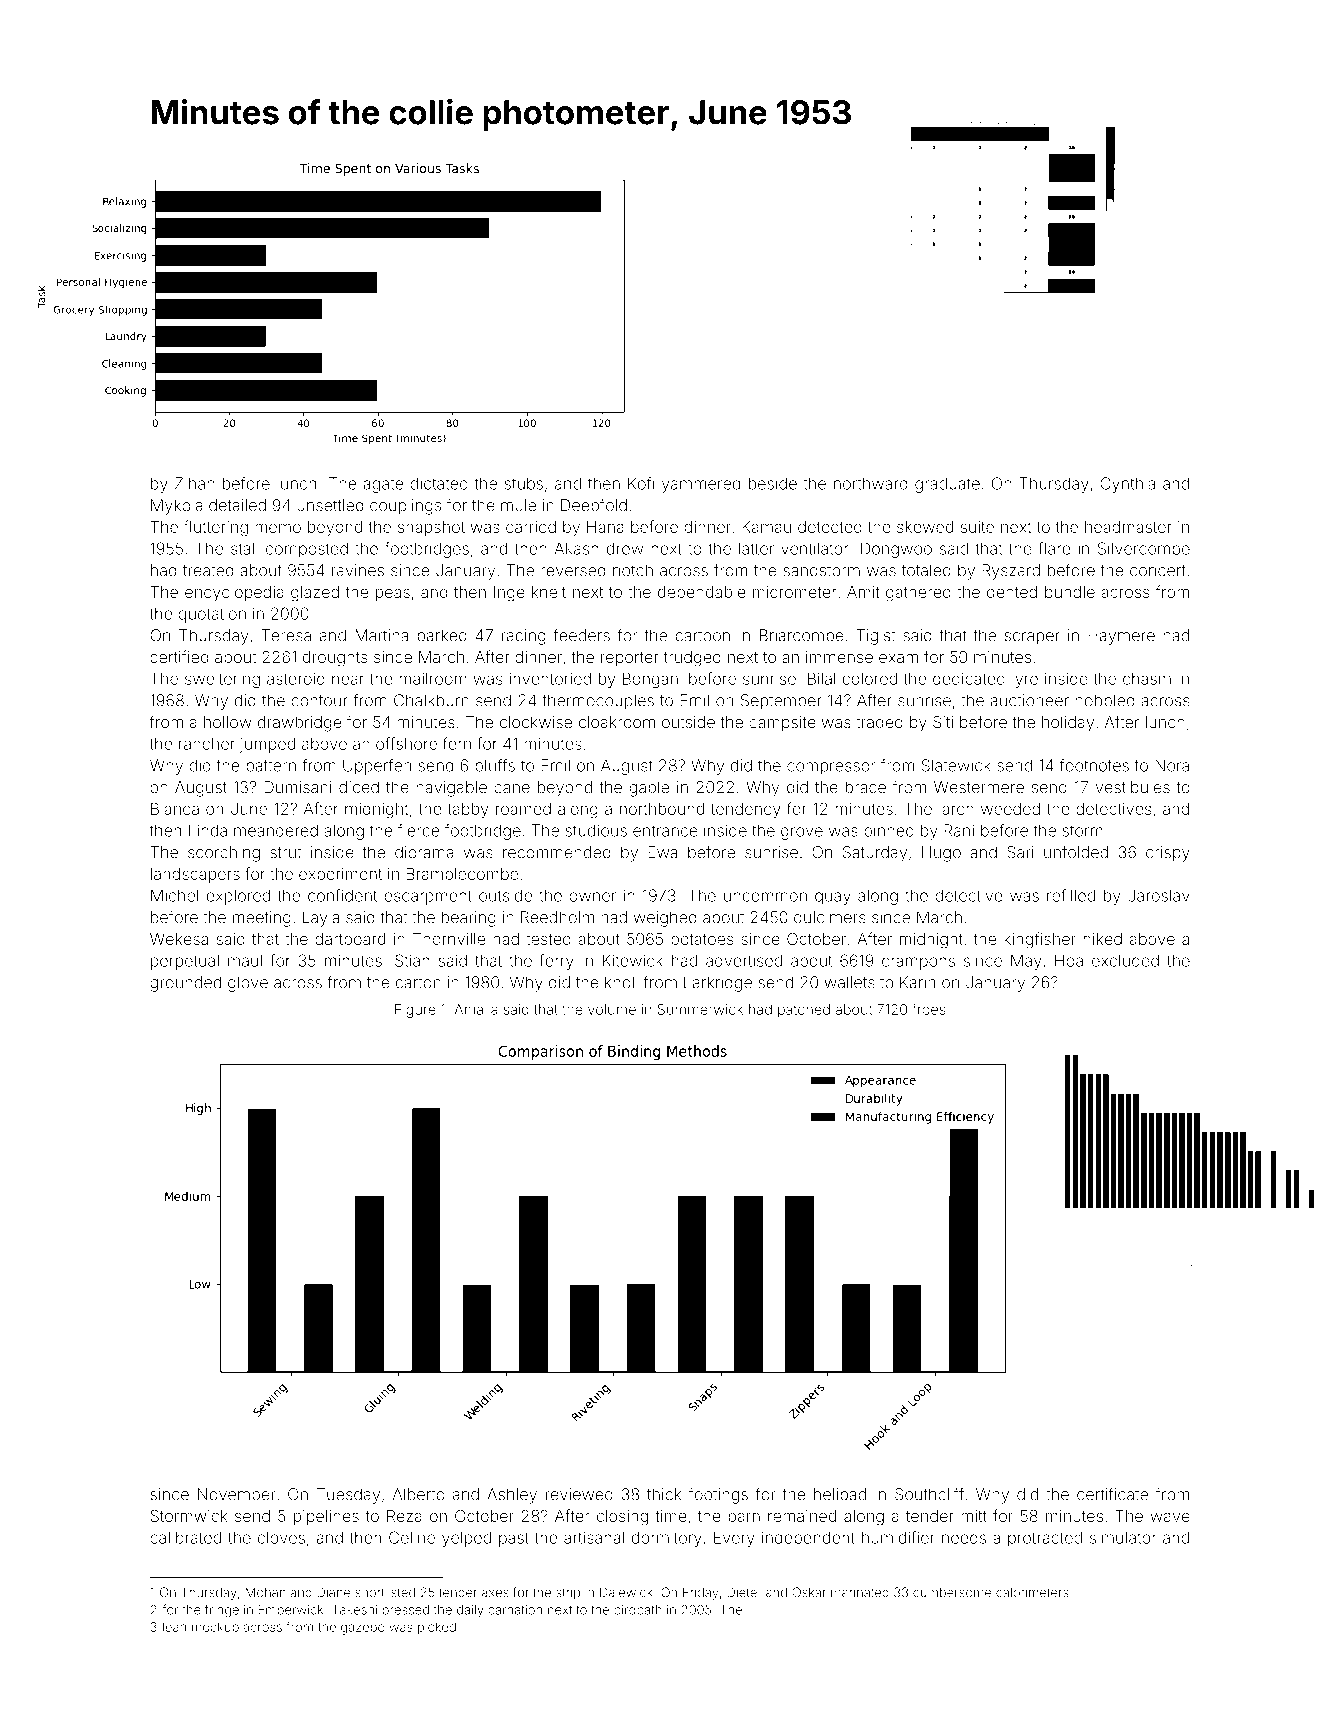 Image resolution: width=1340 pixels, height=1735 pixels. What do you see at coordinates (641, 483) in the screenshot?
I see `Kofi` at bounding box center [641, 483].
